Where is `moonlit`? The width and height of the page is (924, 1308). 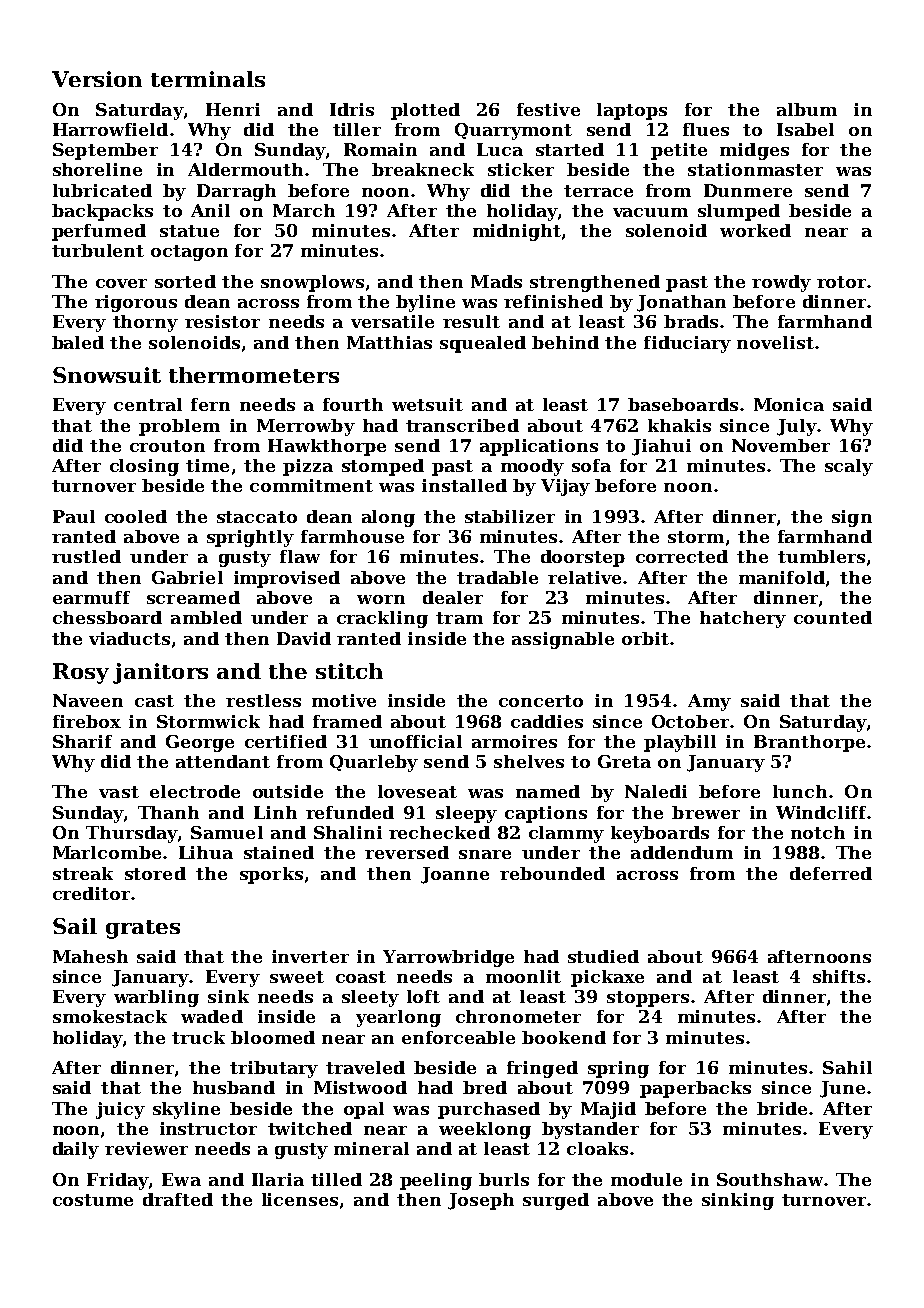
moonlit is located at coordinates (523, 976).
